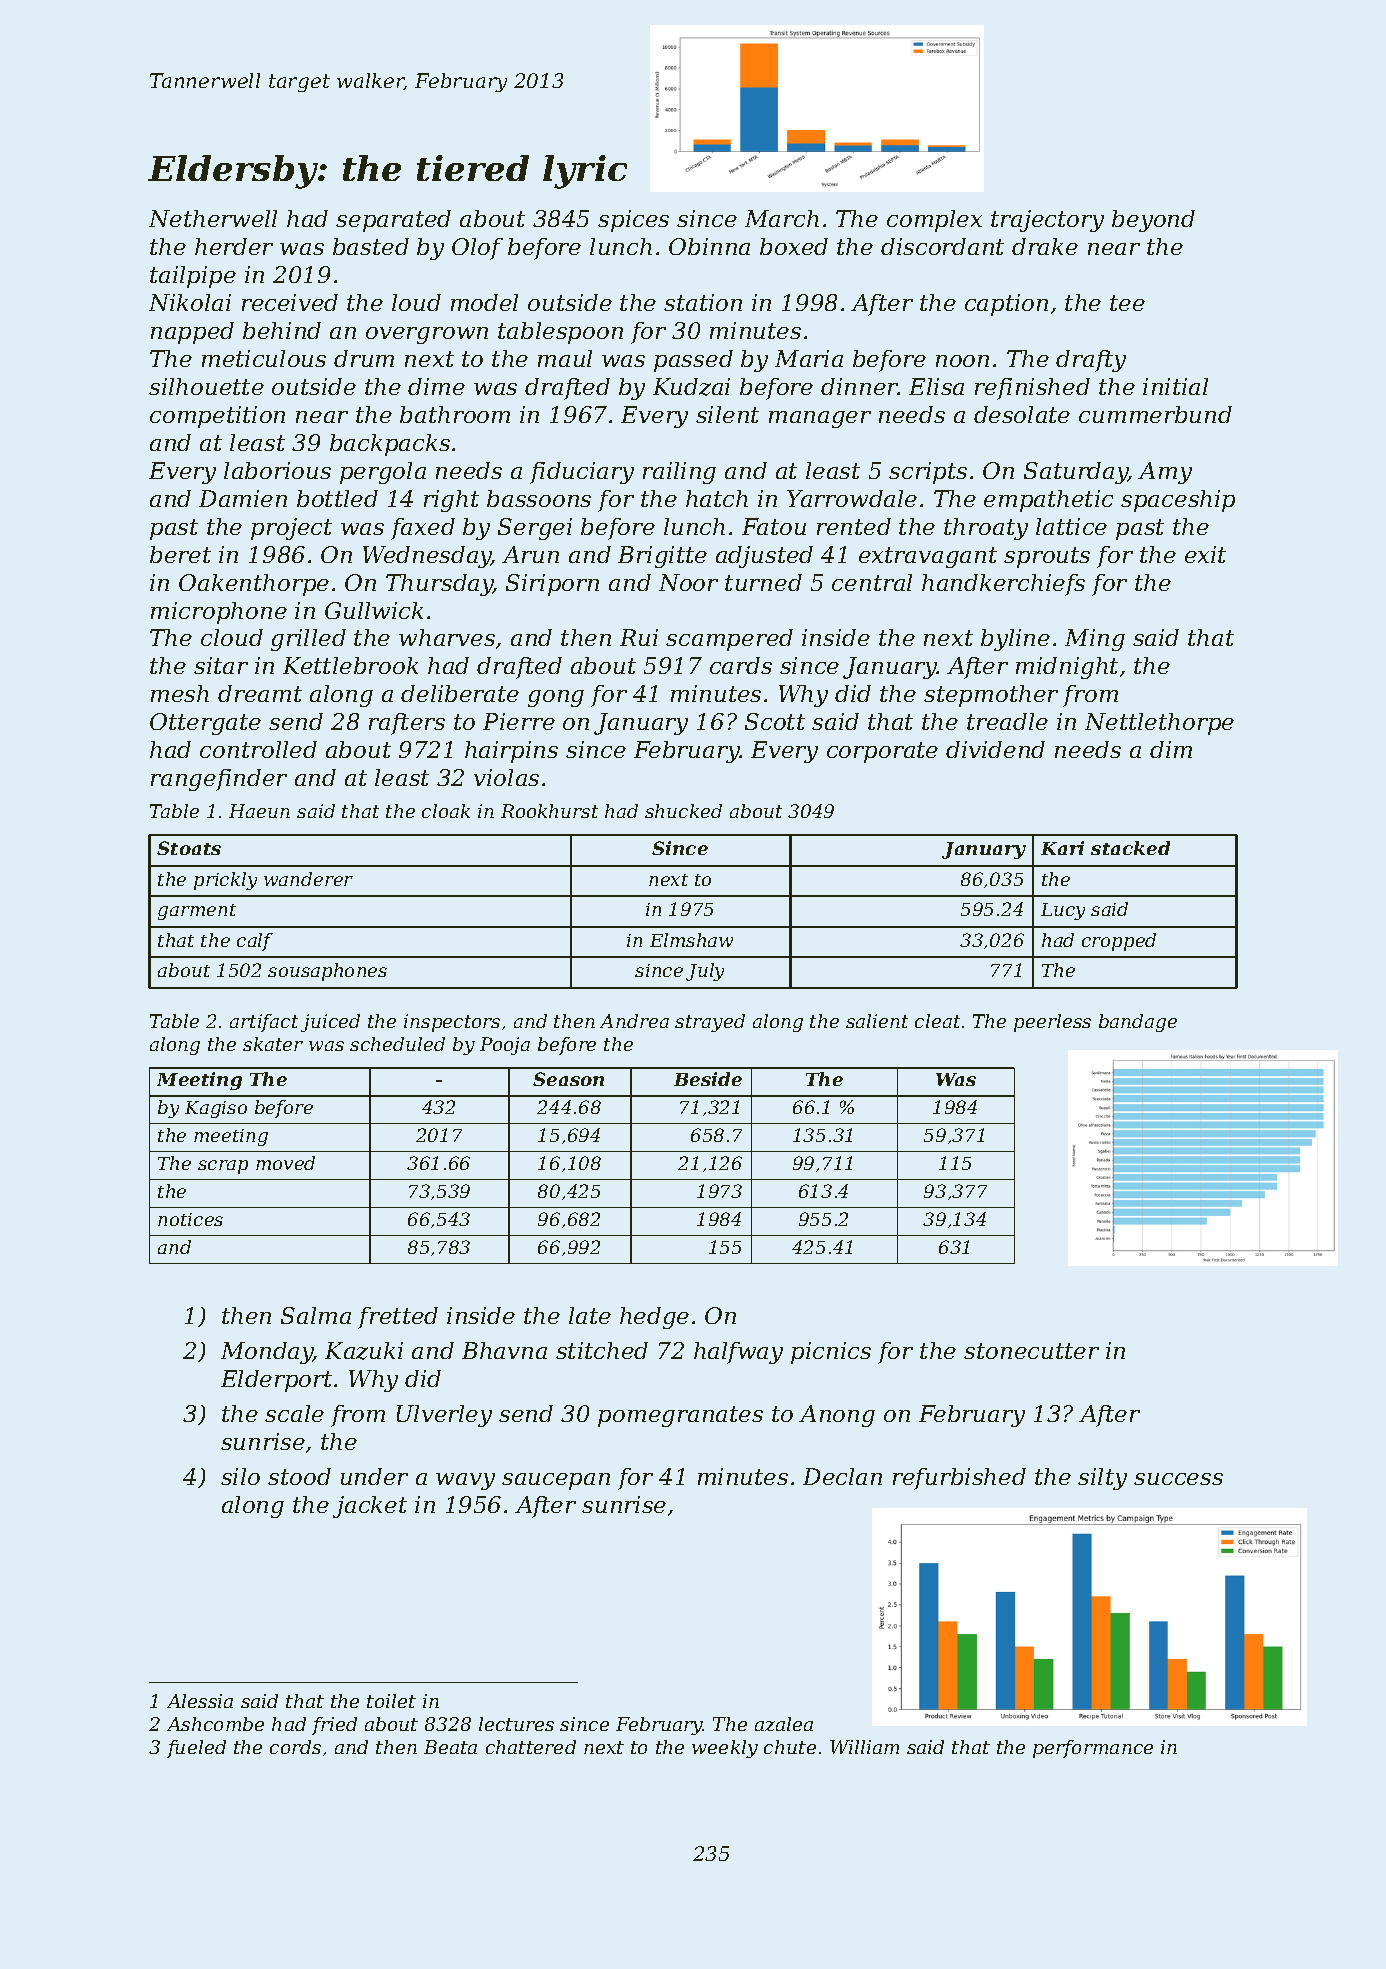 The width and height of the screenshot is (1386, 1969). I want to click on fueled, so click(196, 1749).
